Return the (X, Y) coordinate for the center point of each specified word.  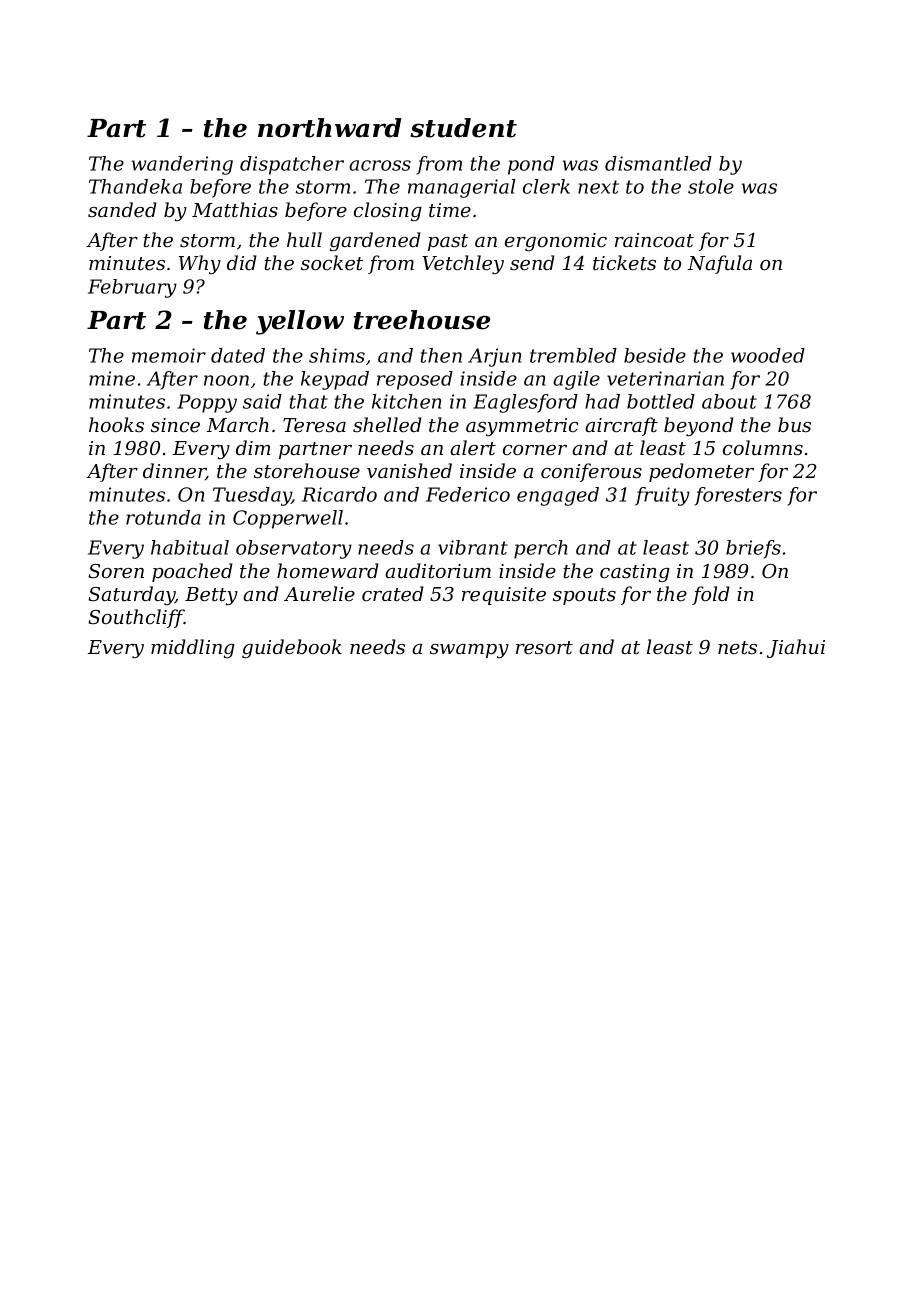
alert (473, 448)
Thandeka (135, 186)
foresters (738, 496)
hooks (116, 424)
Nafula (719, 264)
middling (193, 648)
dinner (174, 472)
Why (200, 264)
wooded (768, 355)
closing (388, 211)
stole (711, 186)
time (450, 210)
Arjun (494, 357)
